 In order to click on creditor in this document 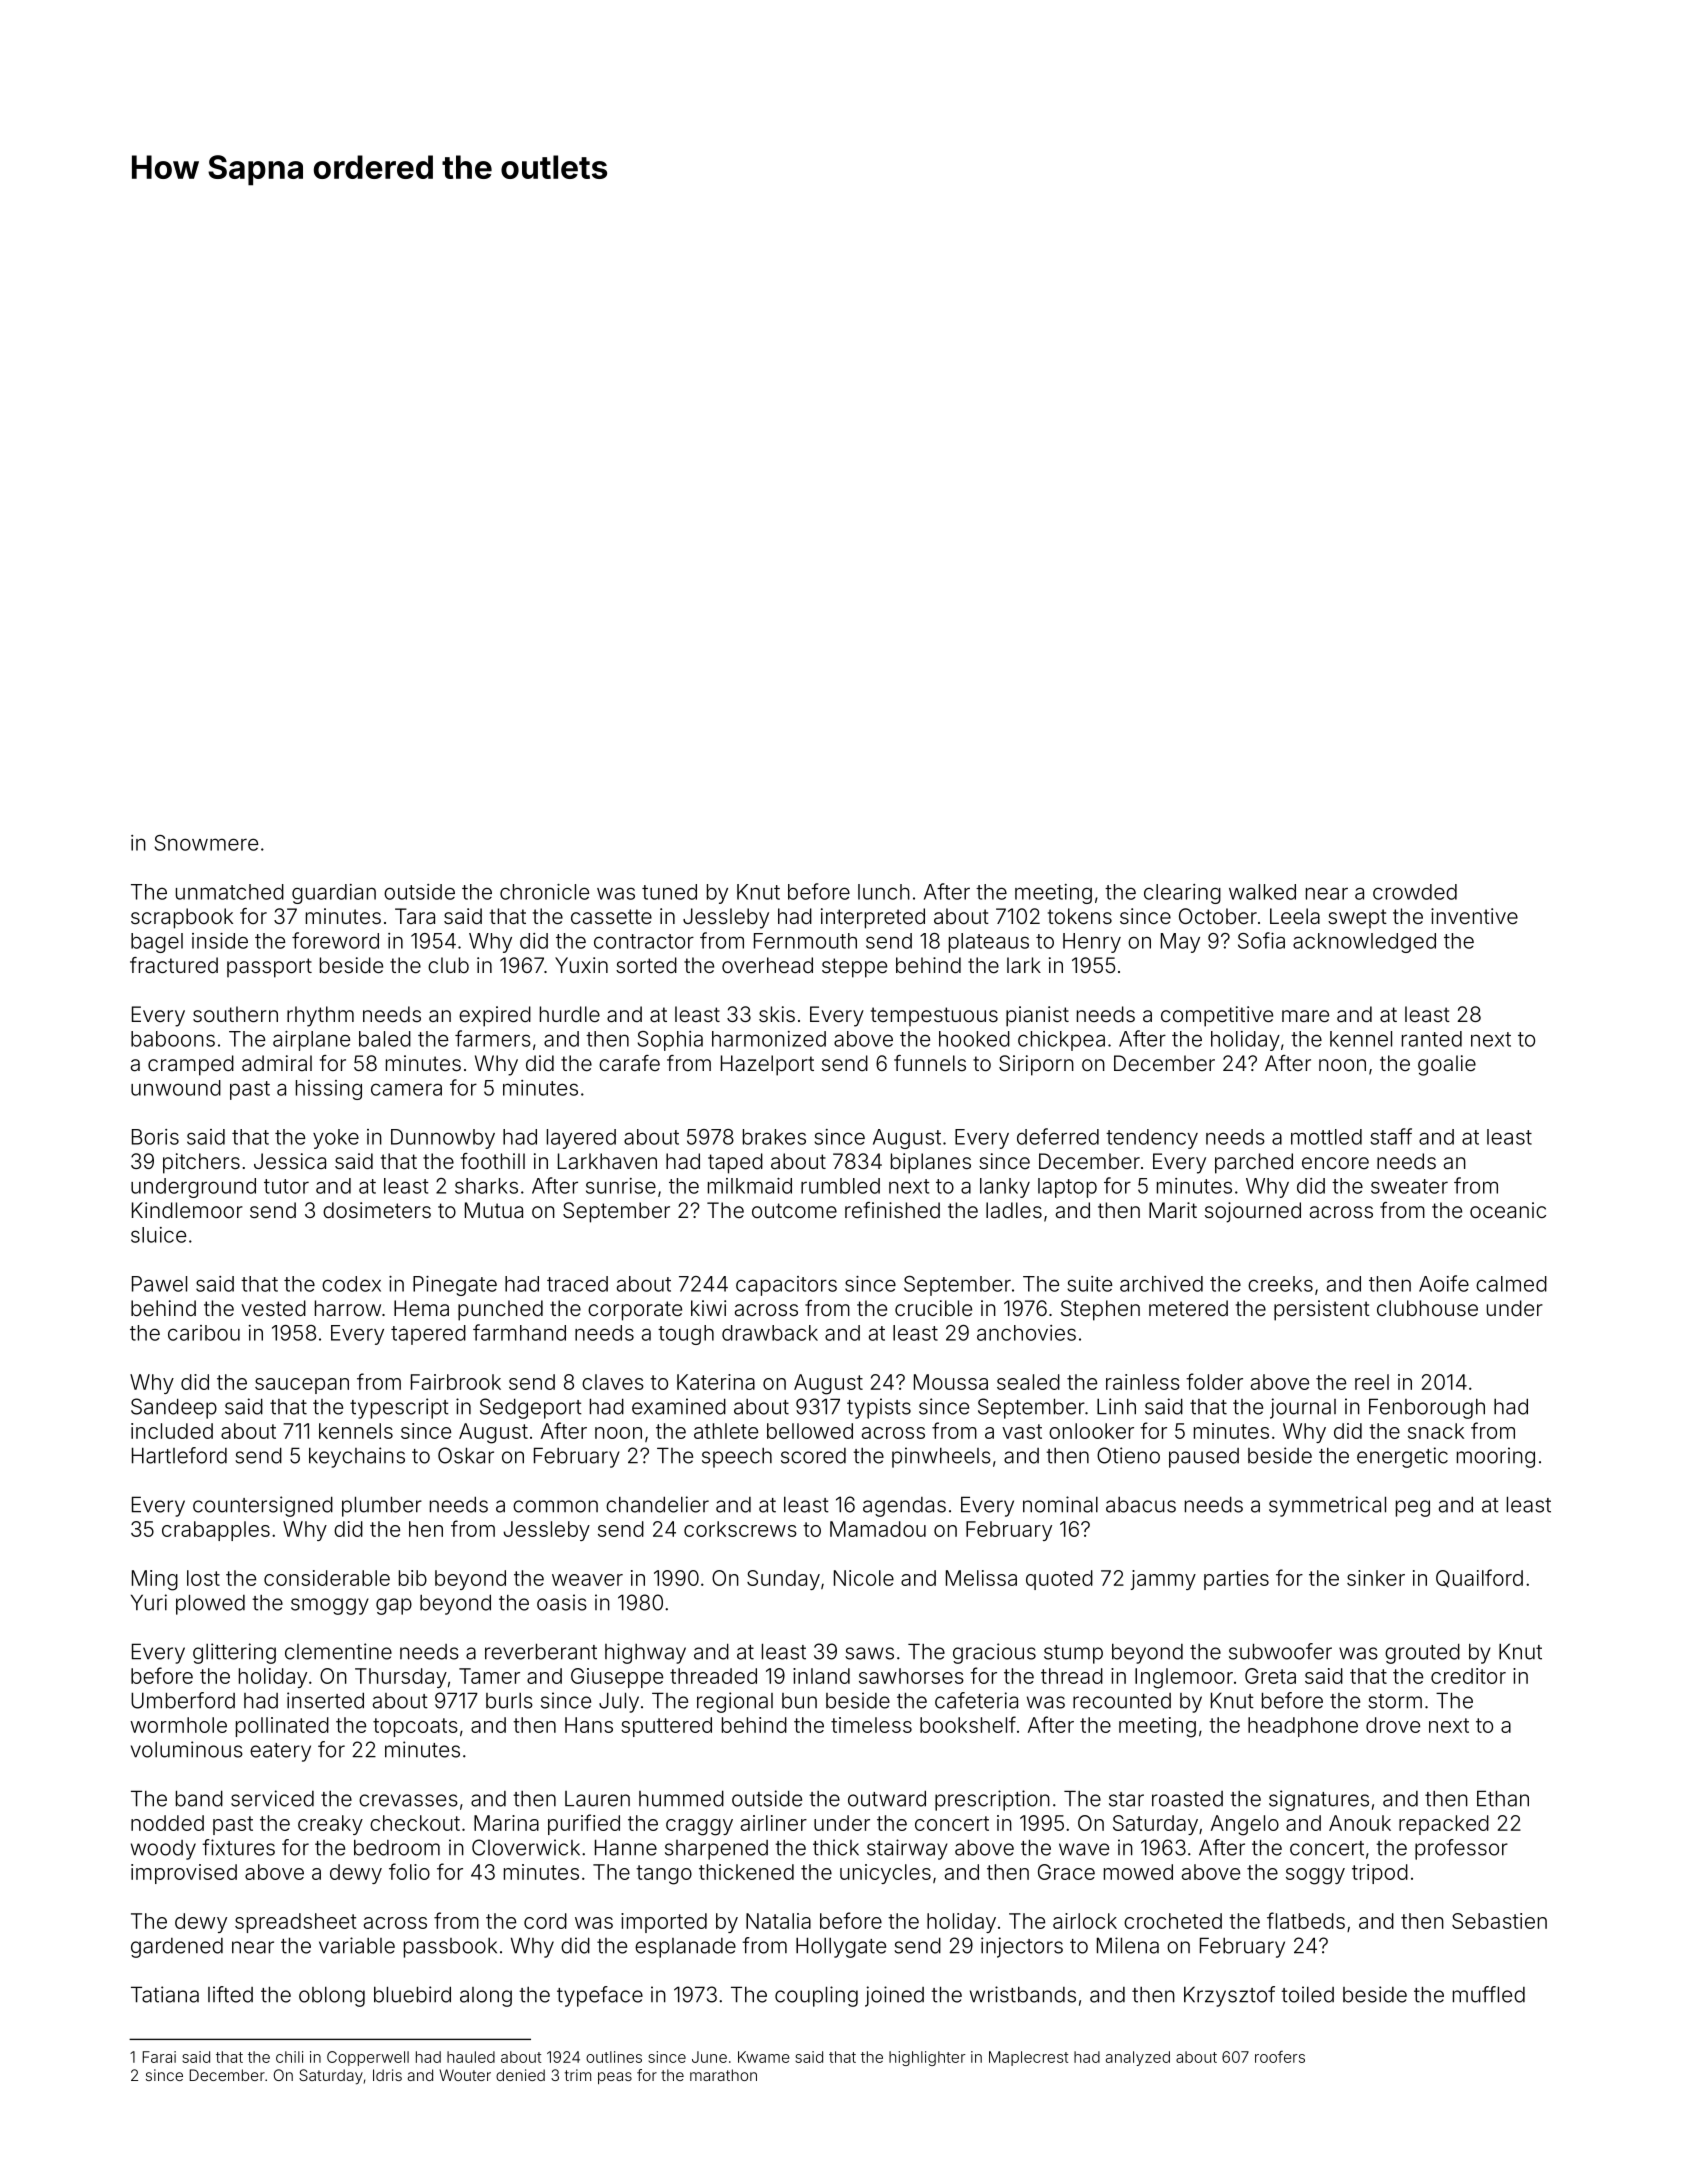, I will do `click(1468, 1676)`.
